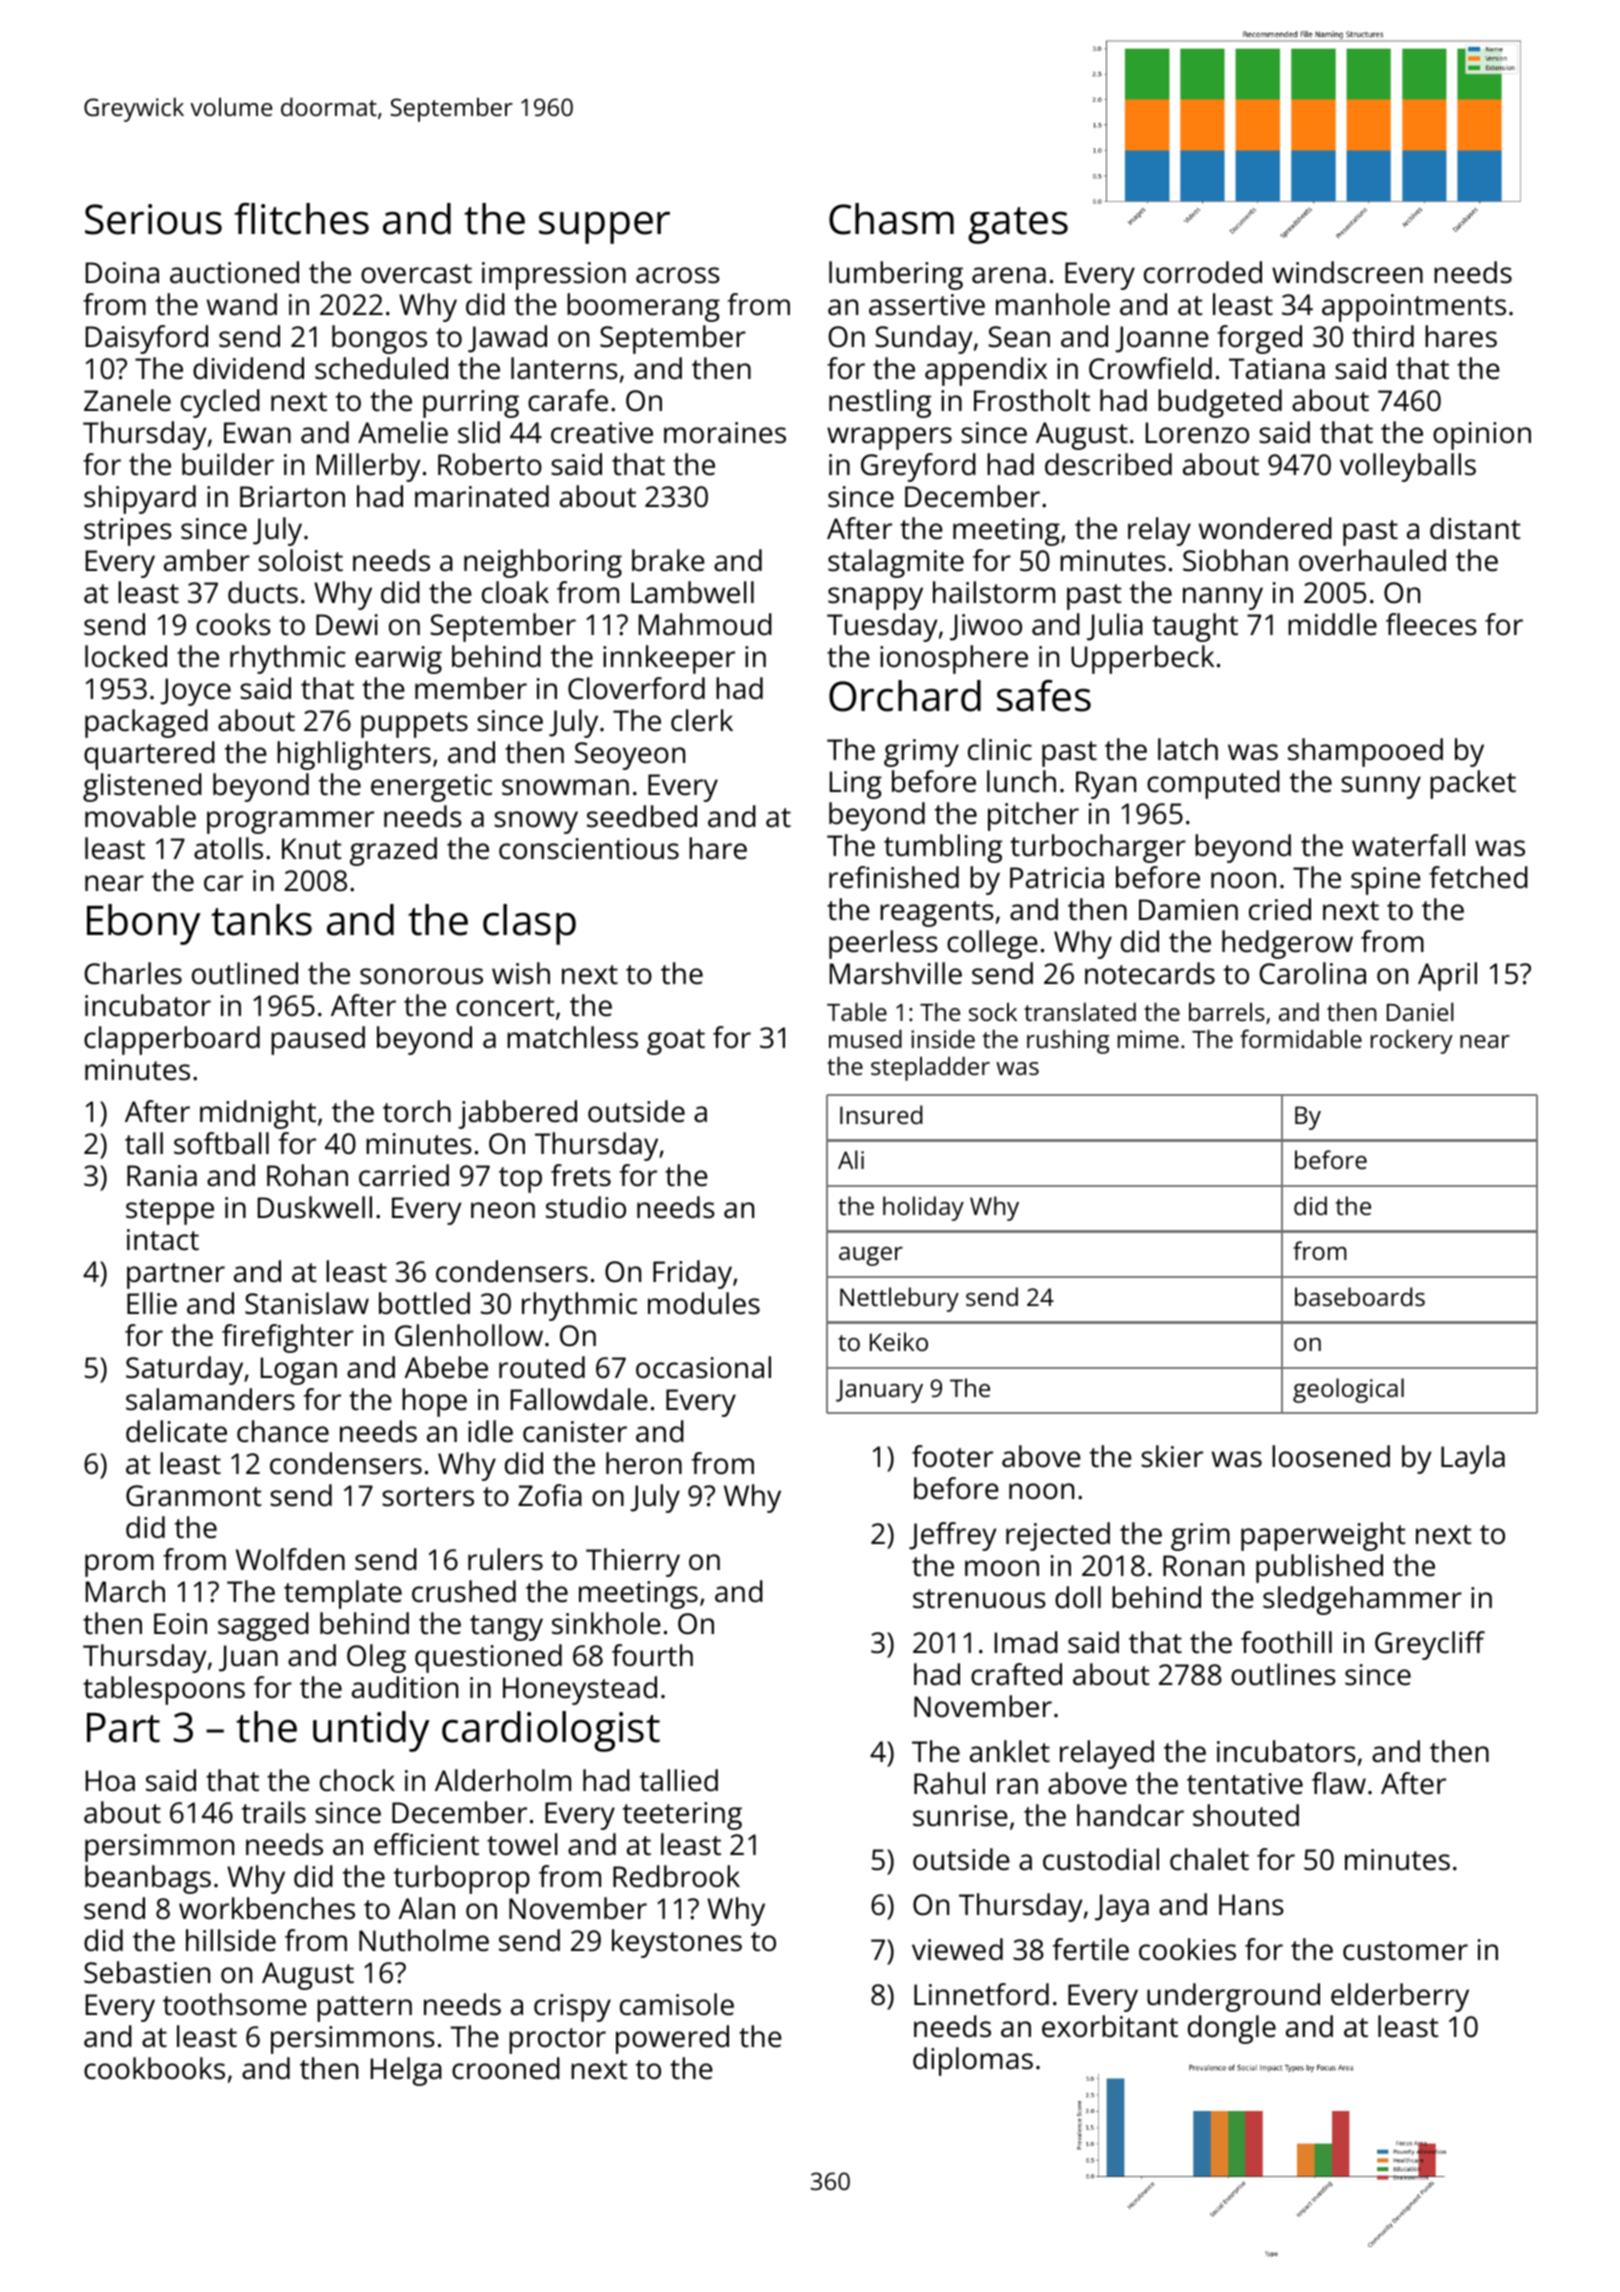 The height and width of the screenshot is (2292, 1620). Describe the element at coordinates (1381, 787) in the screenshot. I see `sunny` at that location.
